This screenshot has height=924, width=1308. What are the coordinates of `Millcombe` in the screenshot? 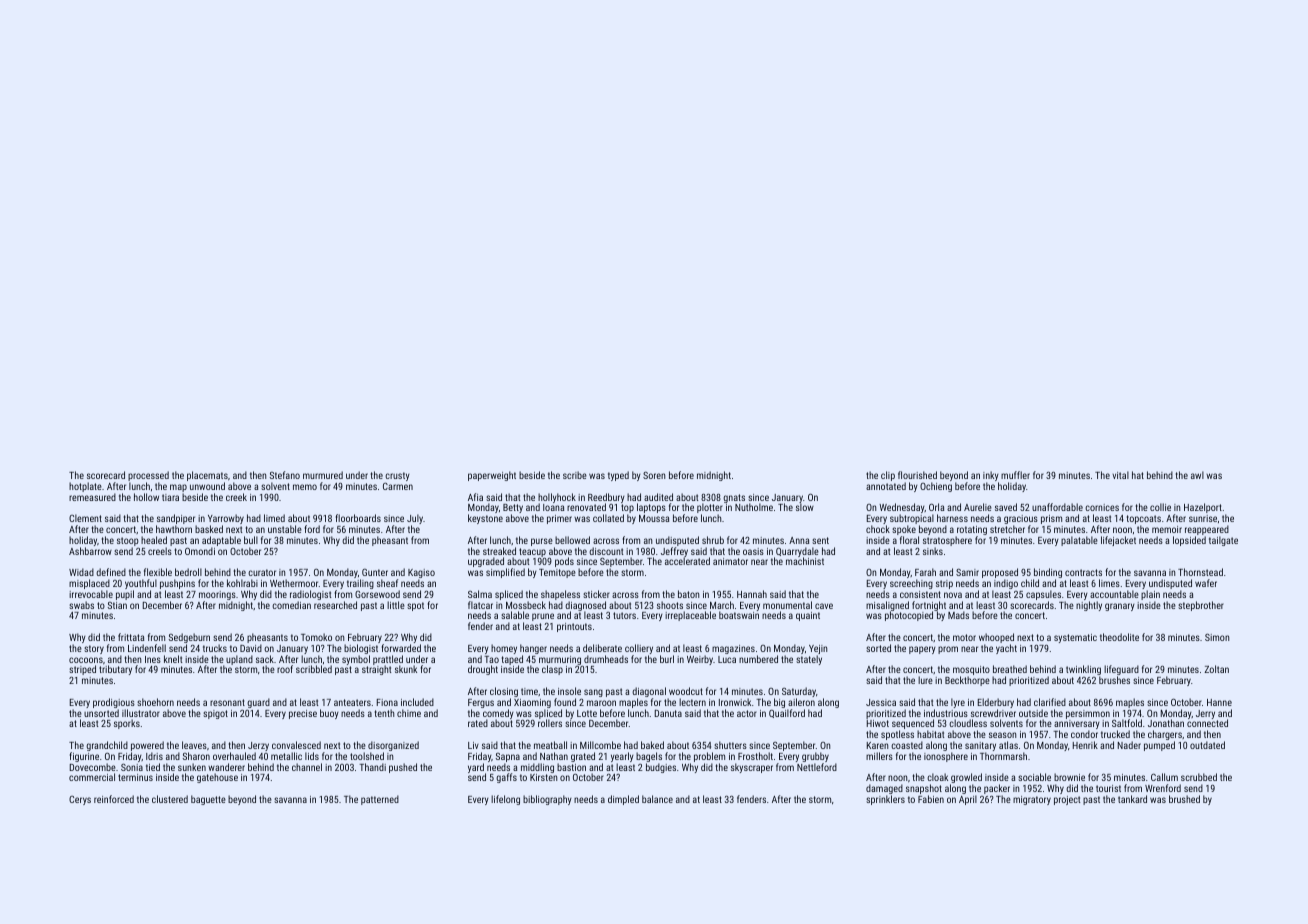 It's located at (600, 745).
